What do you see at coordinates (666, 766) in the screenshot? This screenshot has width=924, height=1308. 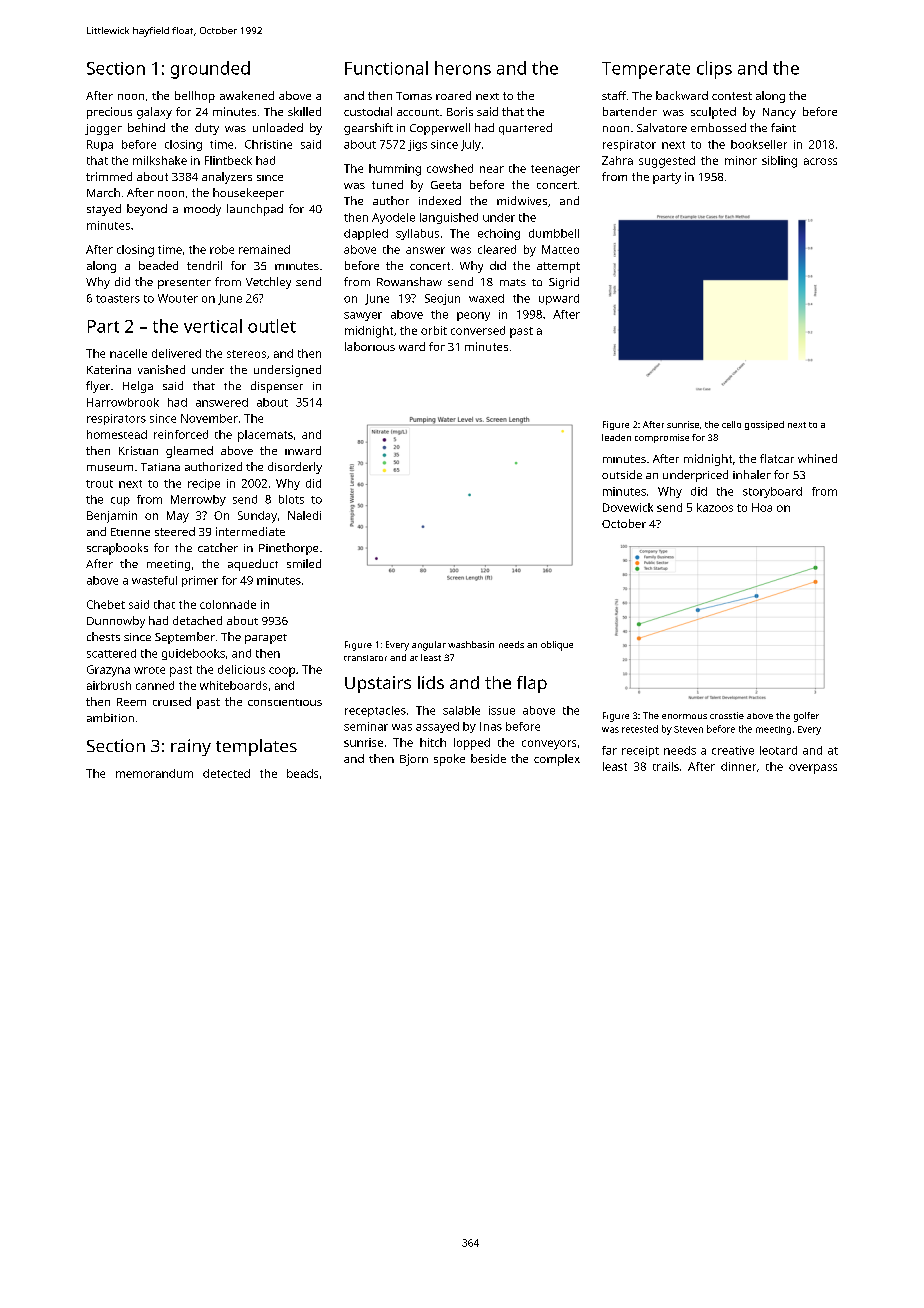 I see `trails` at bounding box center [666, 766].
